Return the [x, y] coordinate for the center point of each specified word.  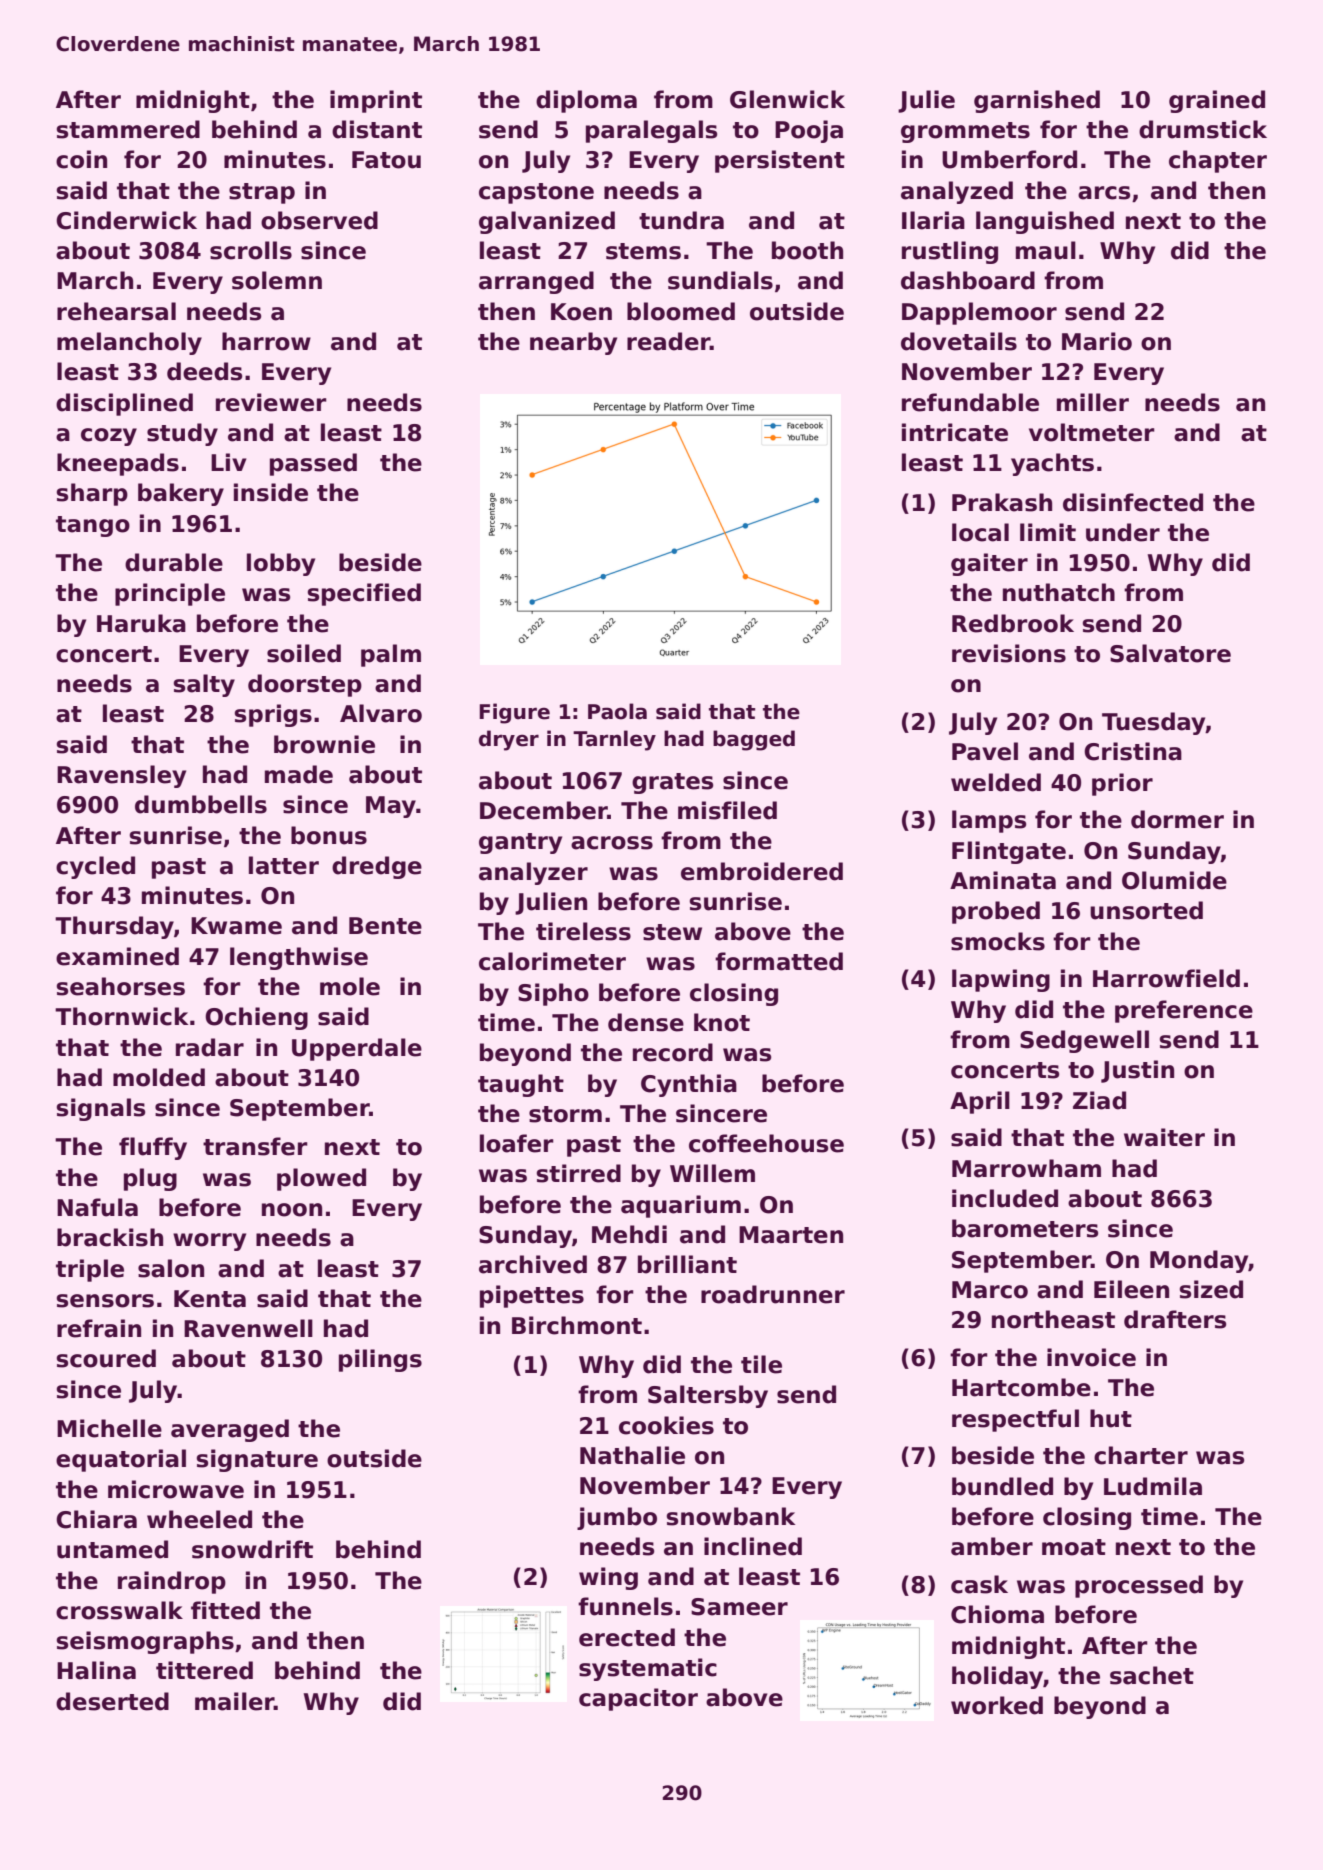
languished [1045, 222]
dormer [1177, 819]
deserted [112, 1701]
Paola [617, 711]
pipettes [532, 1296]
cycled [95, 867]
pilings [380, 1360]
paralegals [651, 131]
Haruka [141, 623]
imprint [376, 101]
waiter [1164, 1137]
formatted [779, 961]
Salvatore [1170, 653]
